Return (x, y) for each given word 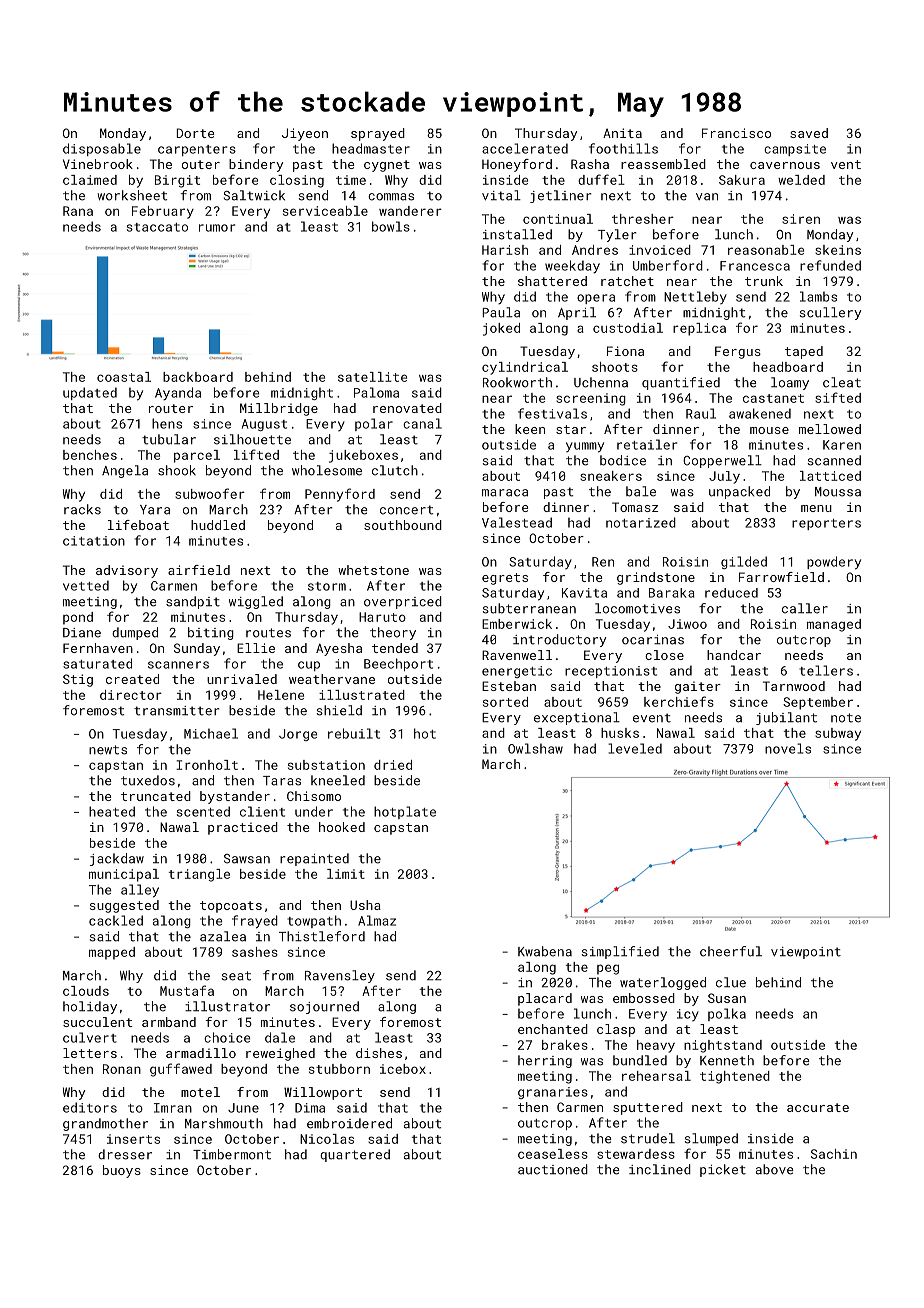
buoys (122, 1171)
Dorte (195, 133)
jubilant (786, 718)
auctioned (553, 1169)
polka (727, 1014)
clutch (395, 470)
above (775, 1169)
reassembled (663, 164)
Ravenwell (517, 655)
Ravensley (340, 976)
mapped (112, 953)
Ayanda (178, 393)
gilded (744, 562)
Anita (622, 133)
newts (108, 750)
